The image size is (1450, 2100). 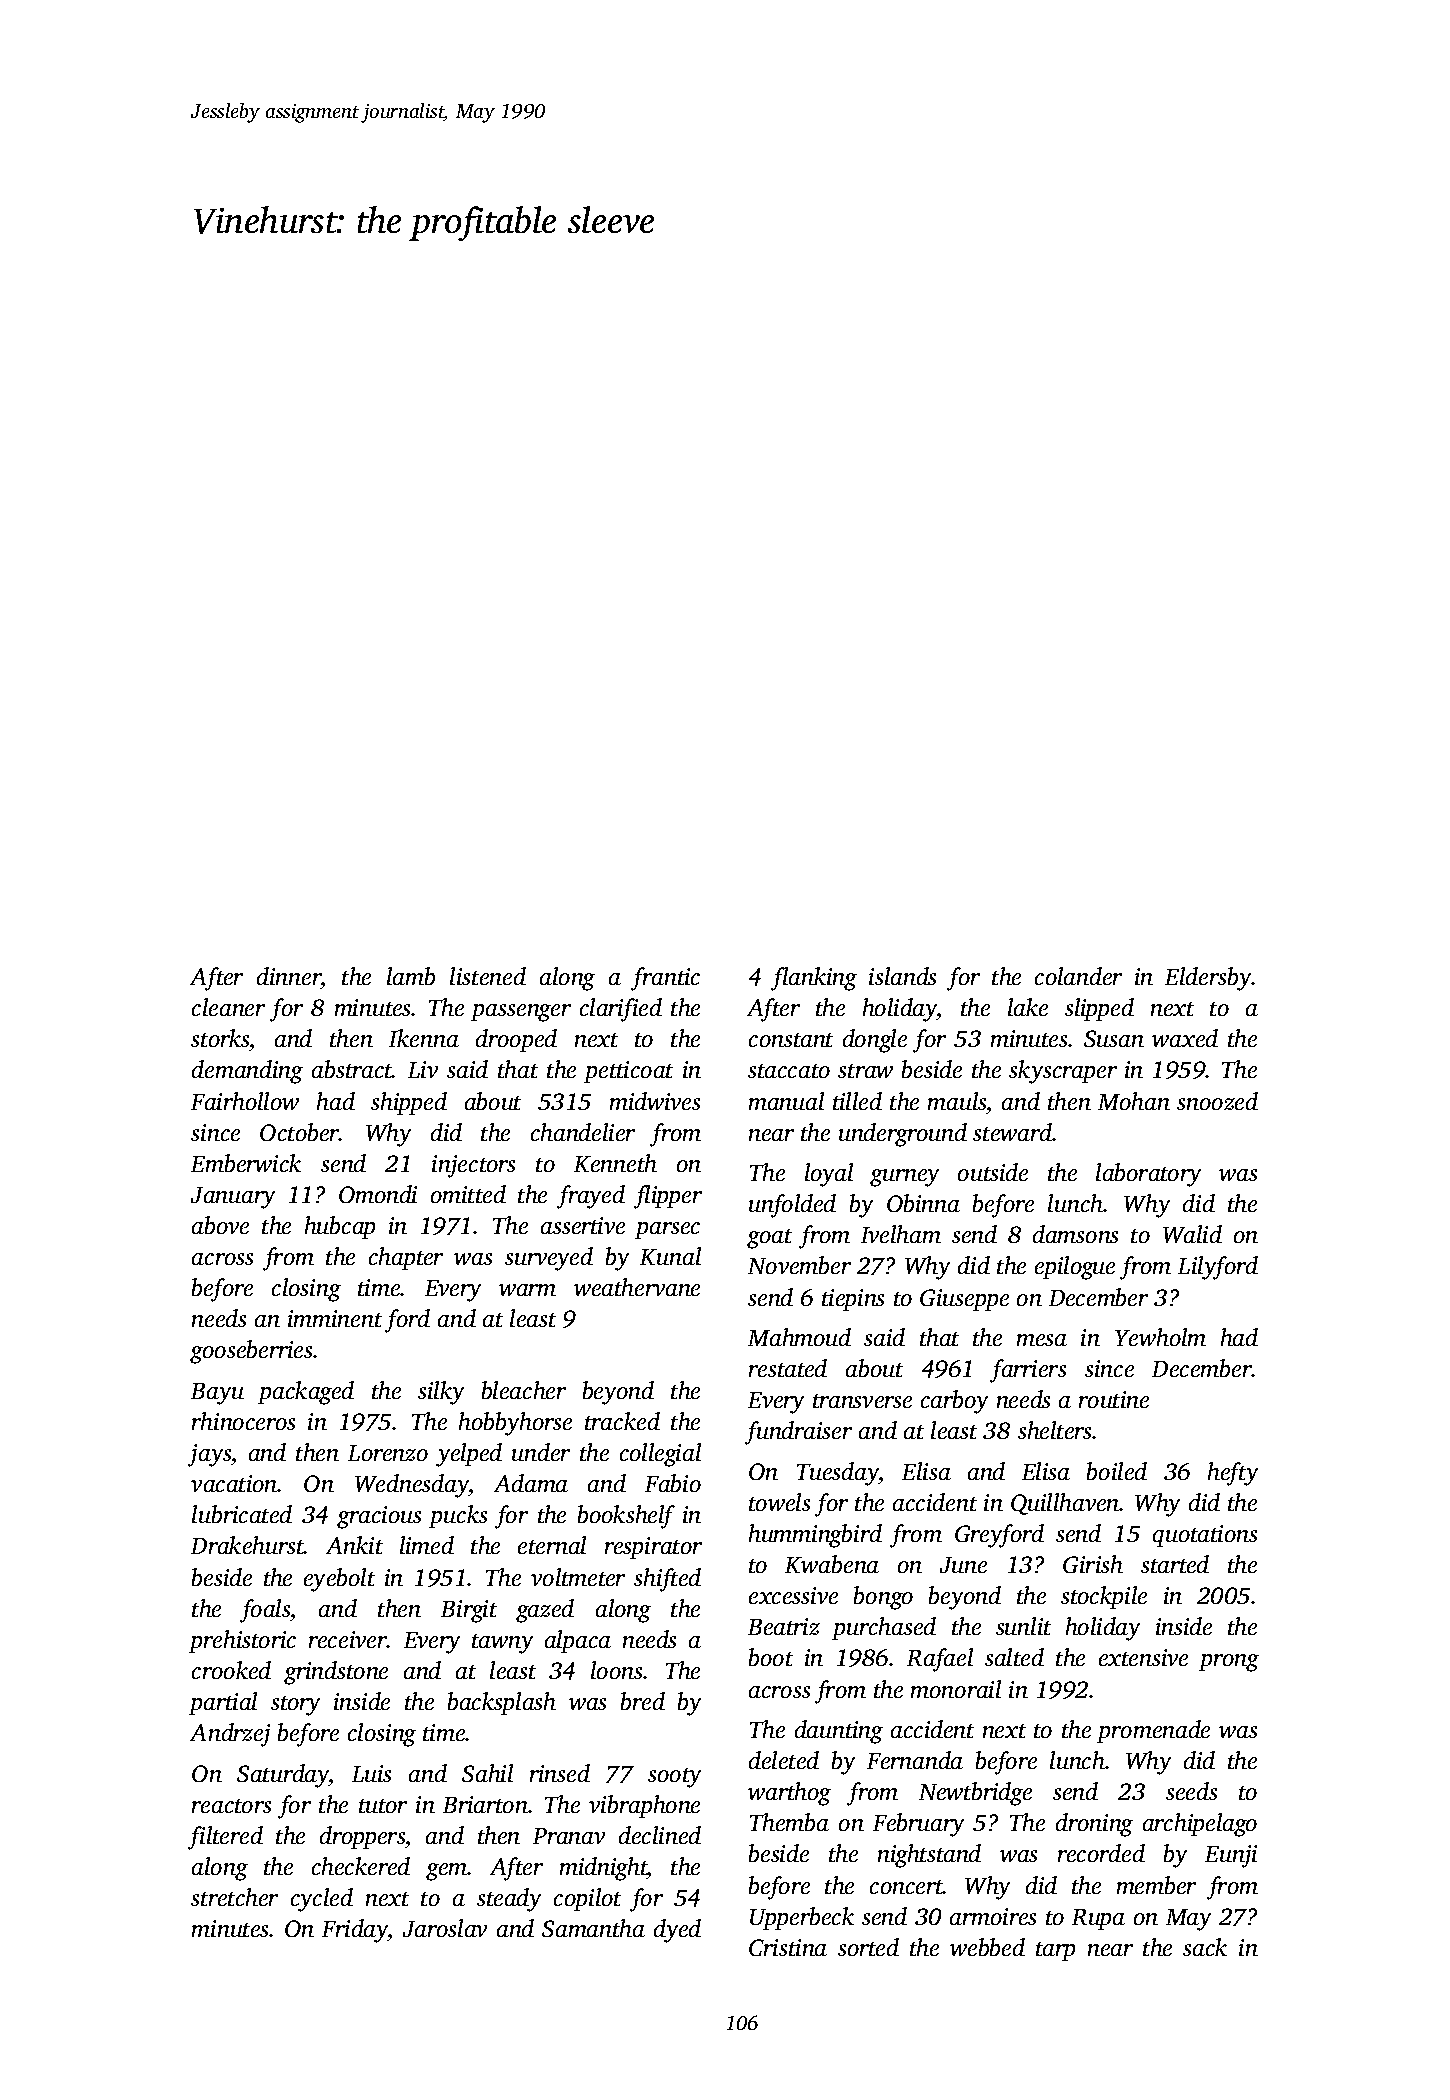 What do you see at coordinates (289, 976) in the screenshot?
I see `dinner` at bounding box center [289, 976].
